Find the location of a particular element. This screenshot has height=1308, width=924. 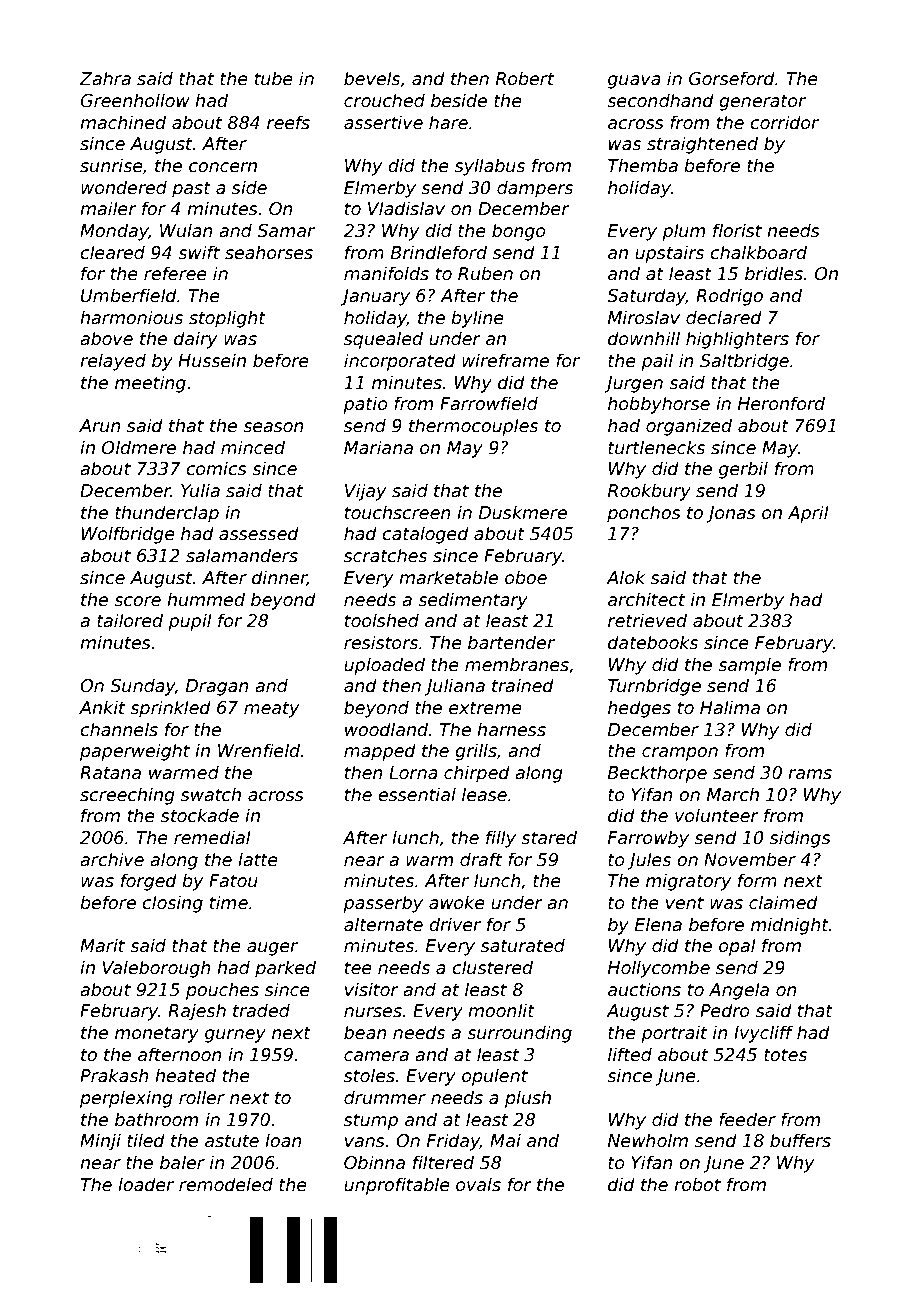

Zahra is located at coordinates (105, 78).
